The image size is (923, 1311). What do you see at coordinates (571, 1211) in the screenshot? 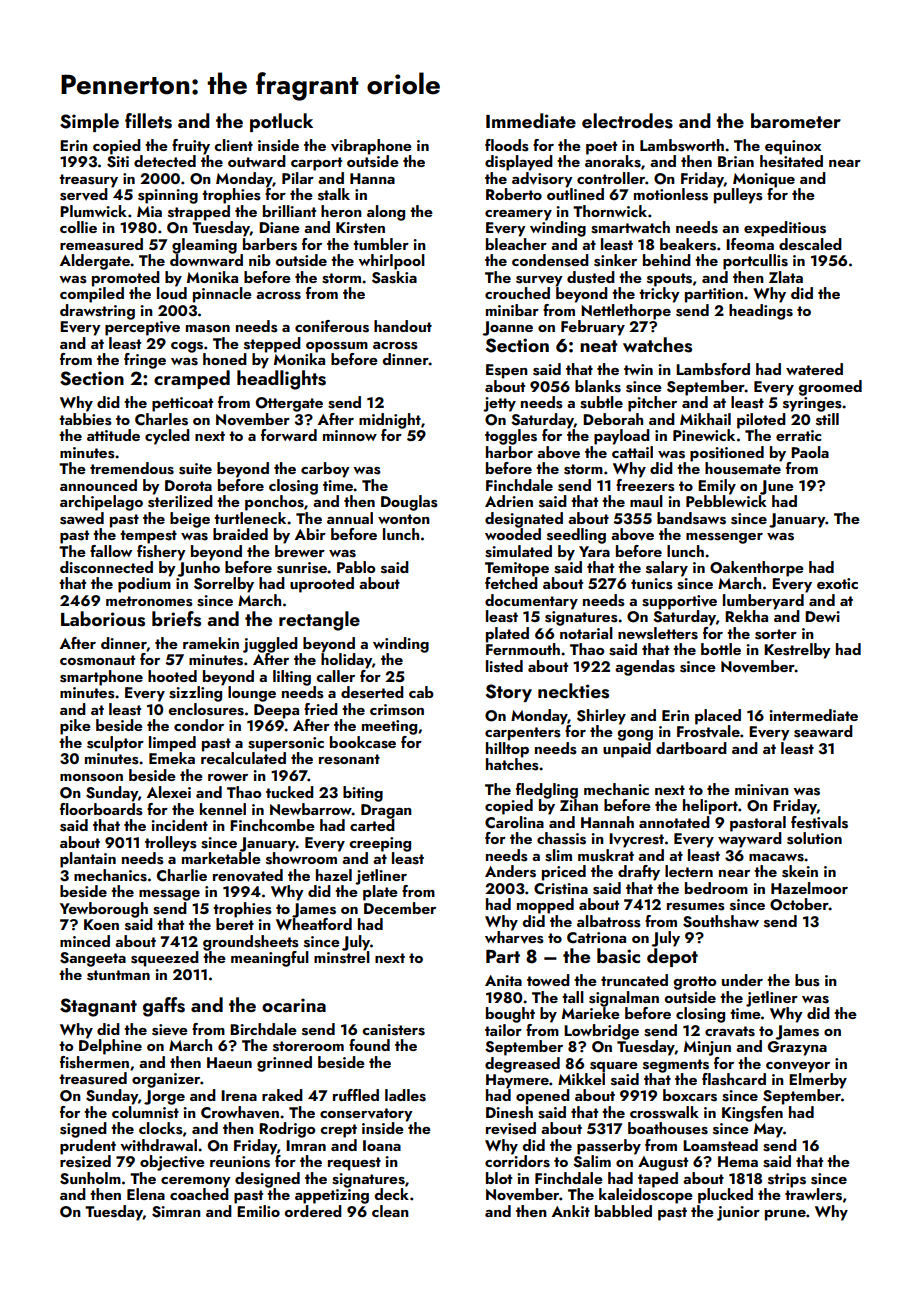
I see `Ankit` at bounding box center [571, 1211].
